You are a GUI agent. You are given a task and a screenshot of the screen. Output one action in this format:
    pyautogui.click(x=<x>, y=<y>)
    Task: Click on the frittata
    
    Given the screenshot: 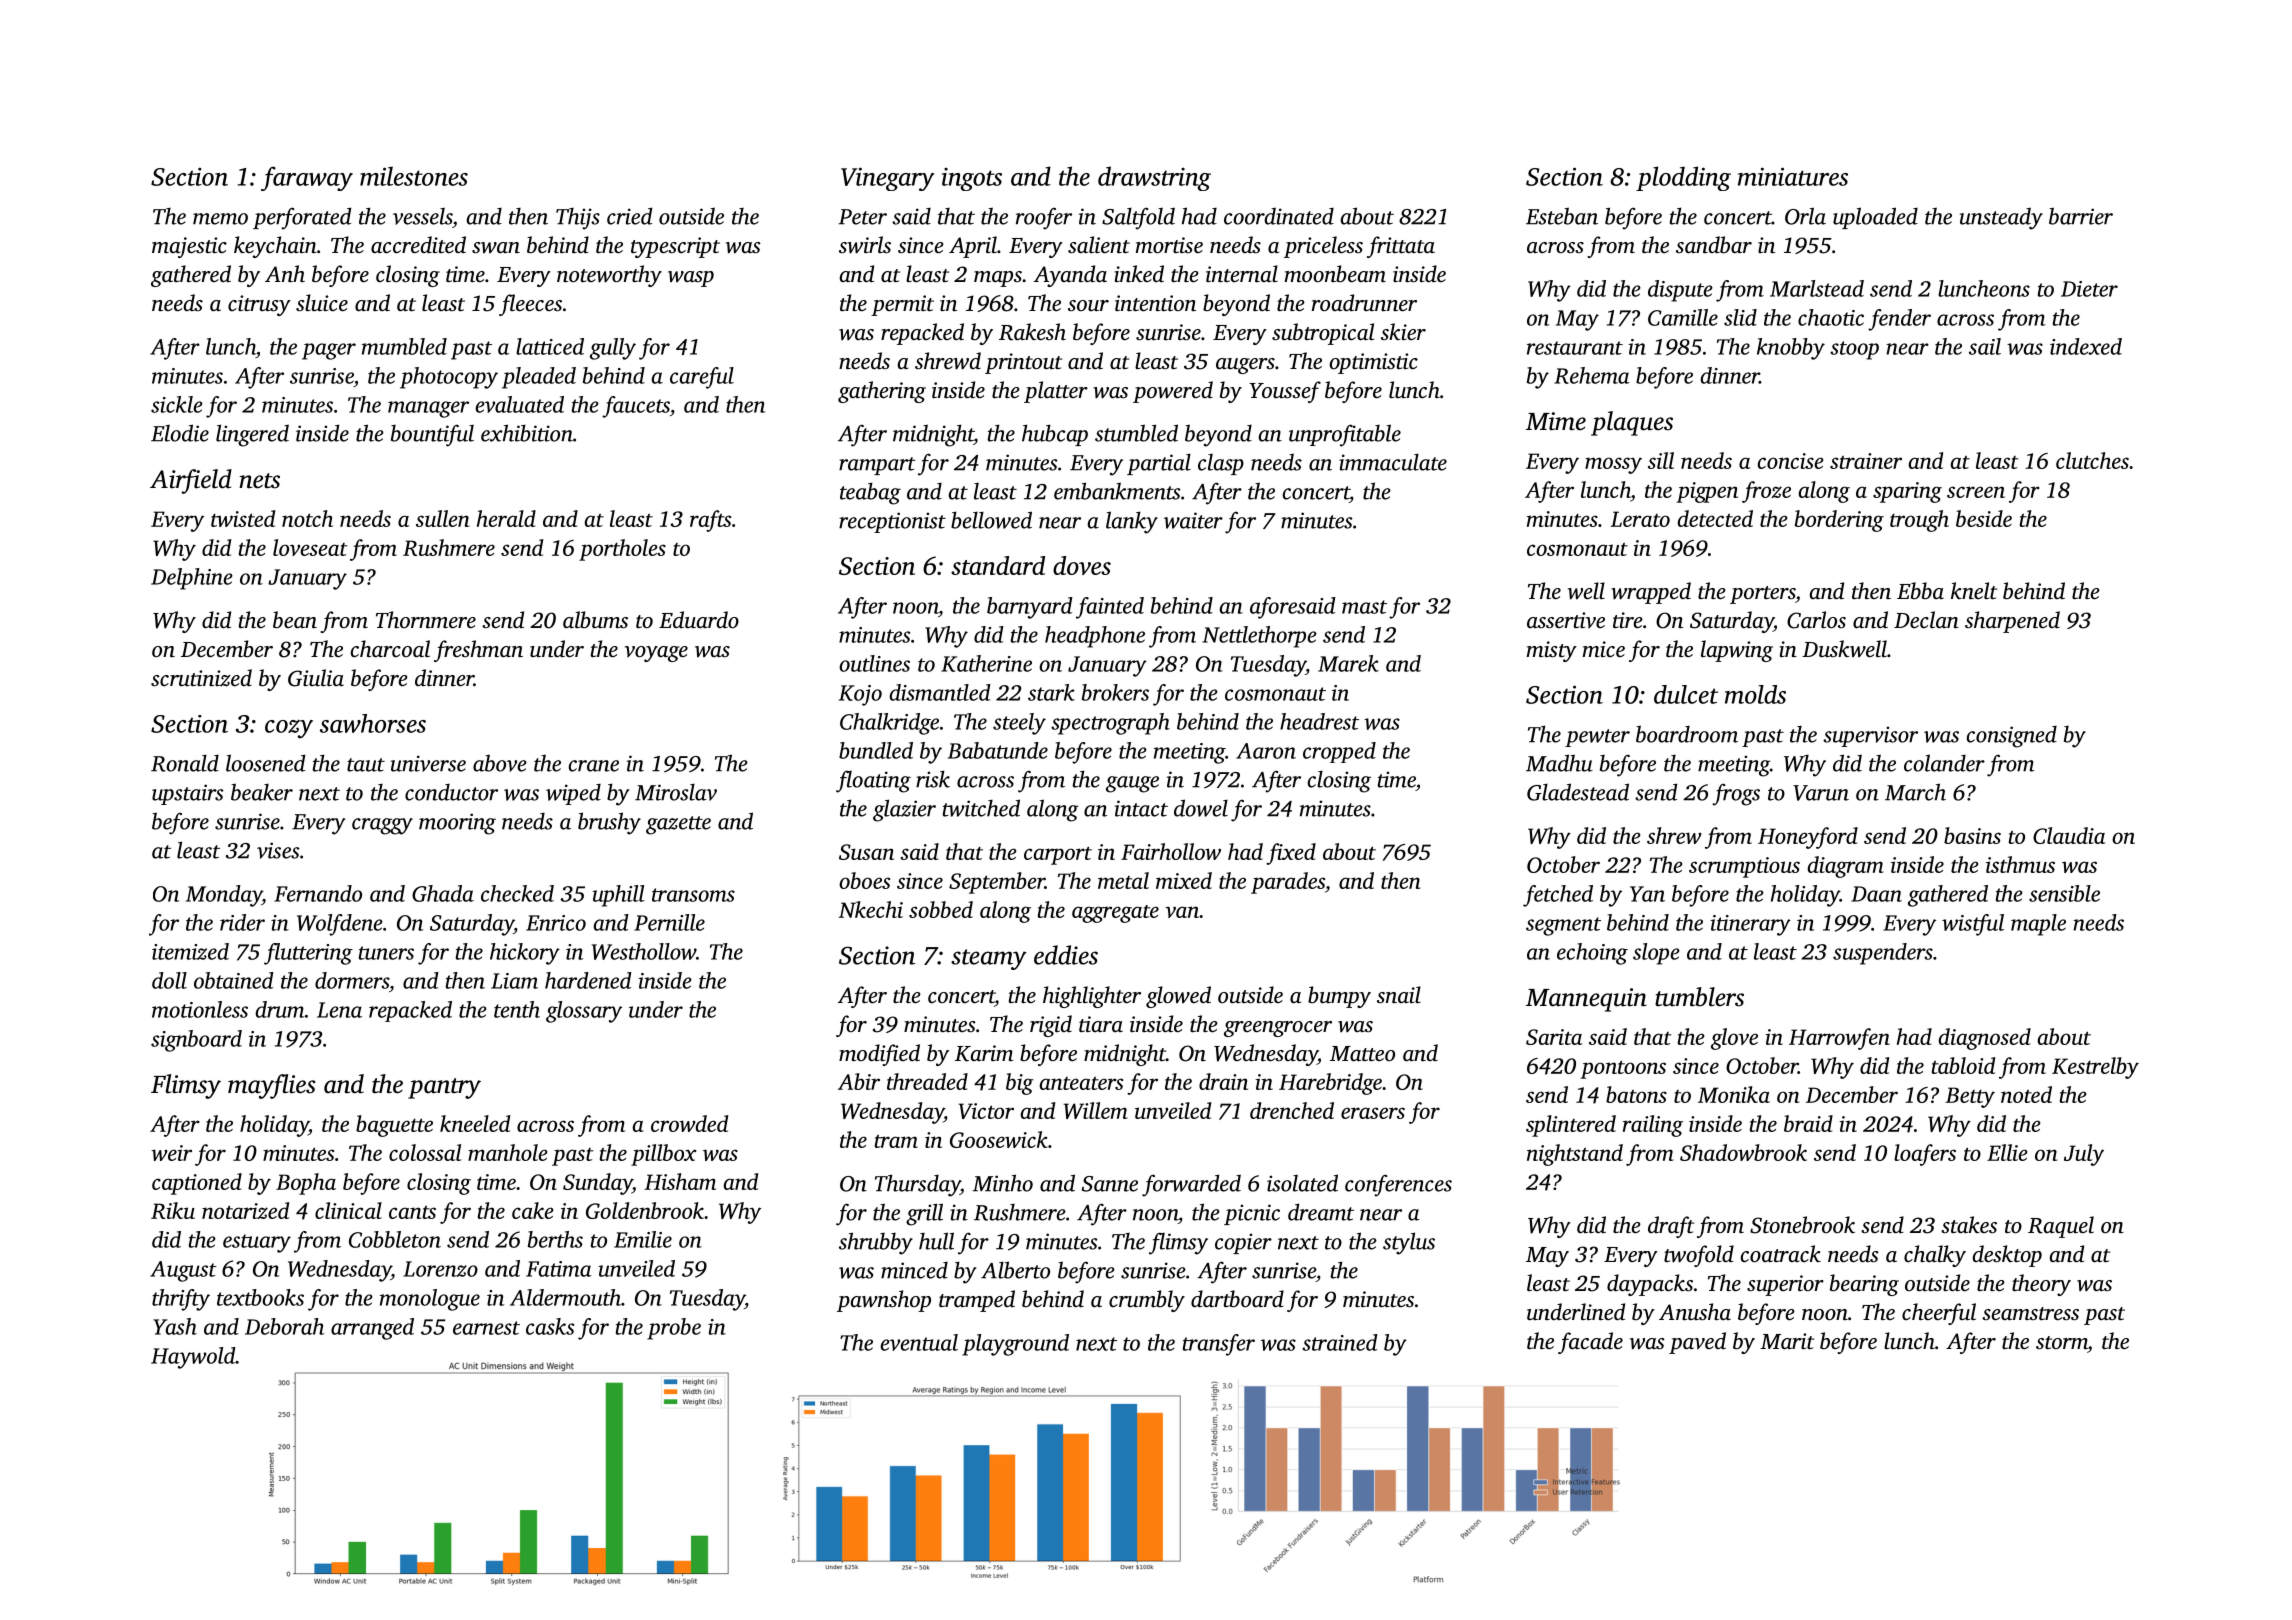 What is the action you would take?
    pyautogui.click(x=1401, y=247)
